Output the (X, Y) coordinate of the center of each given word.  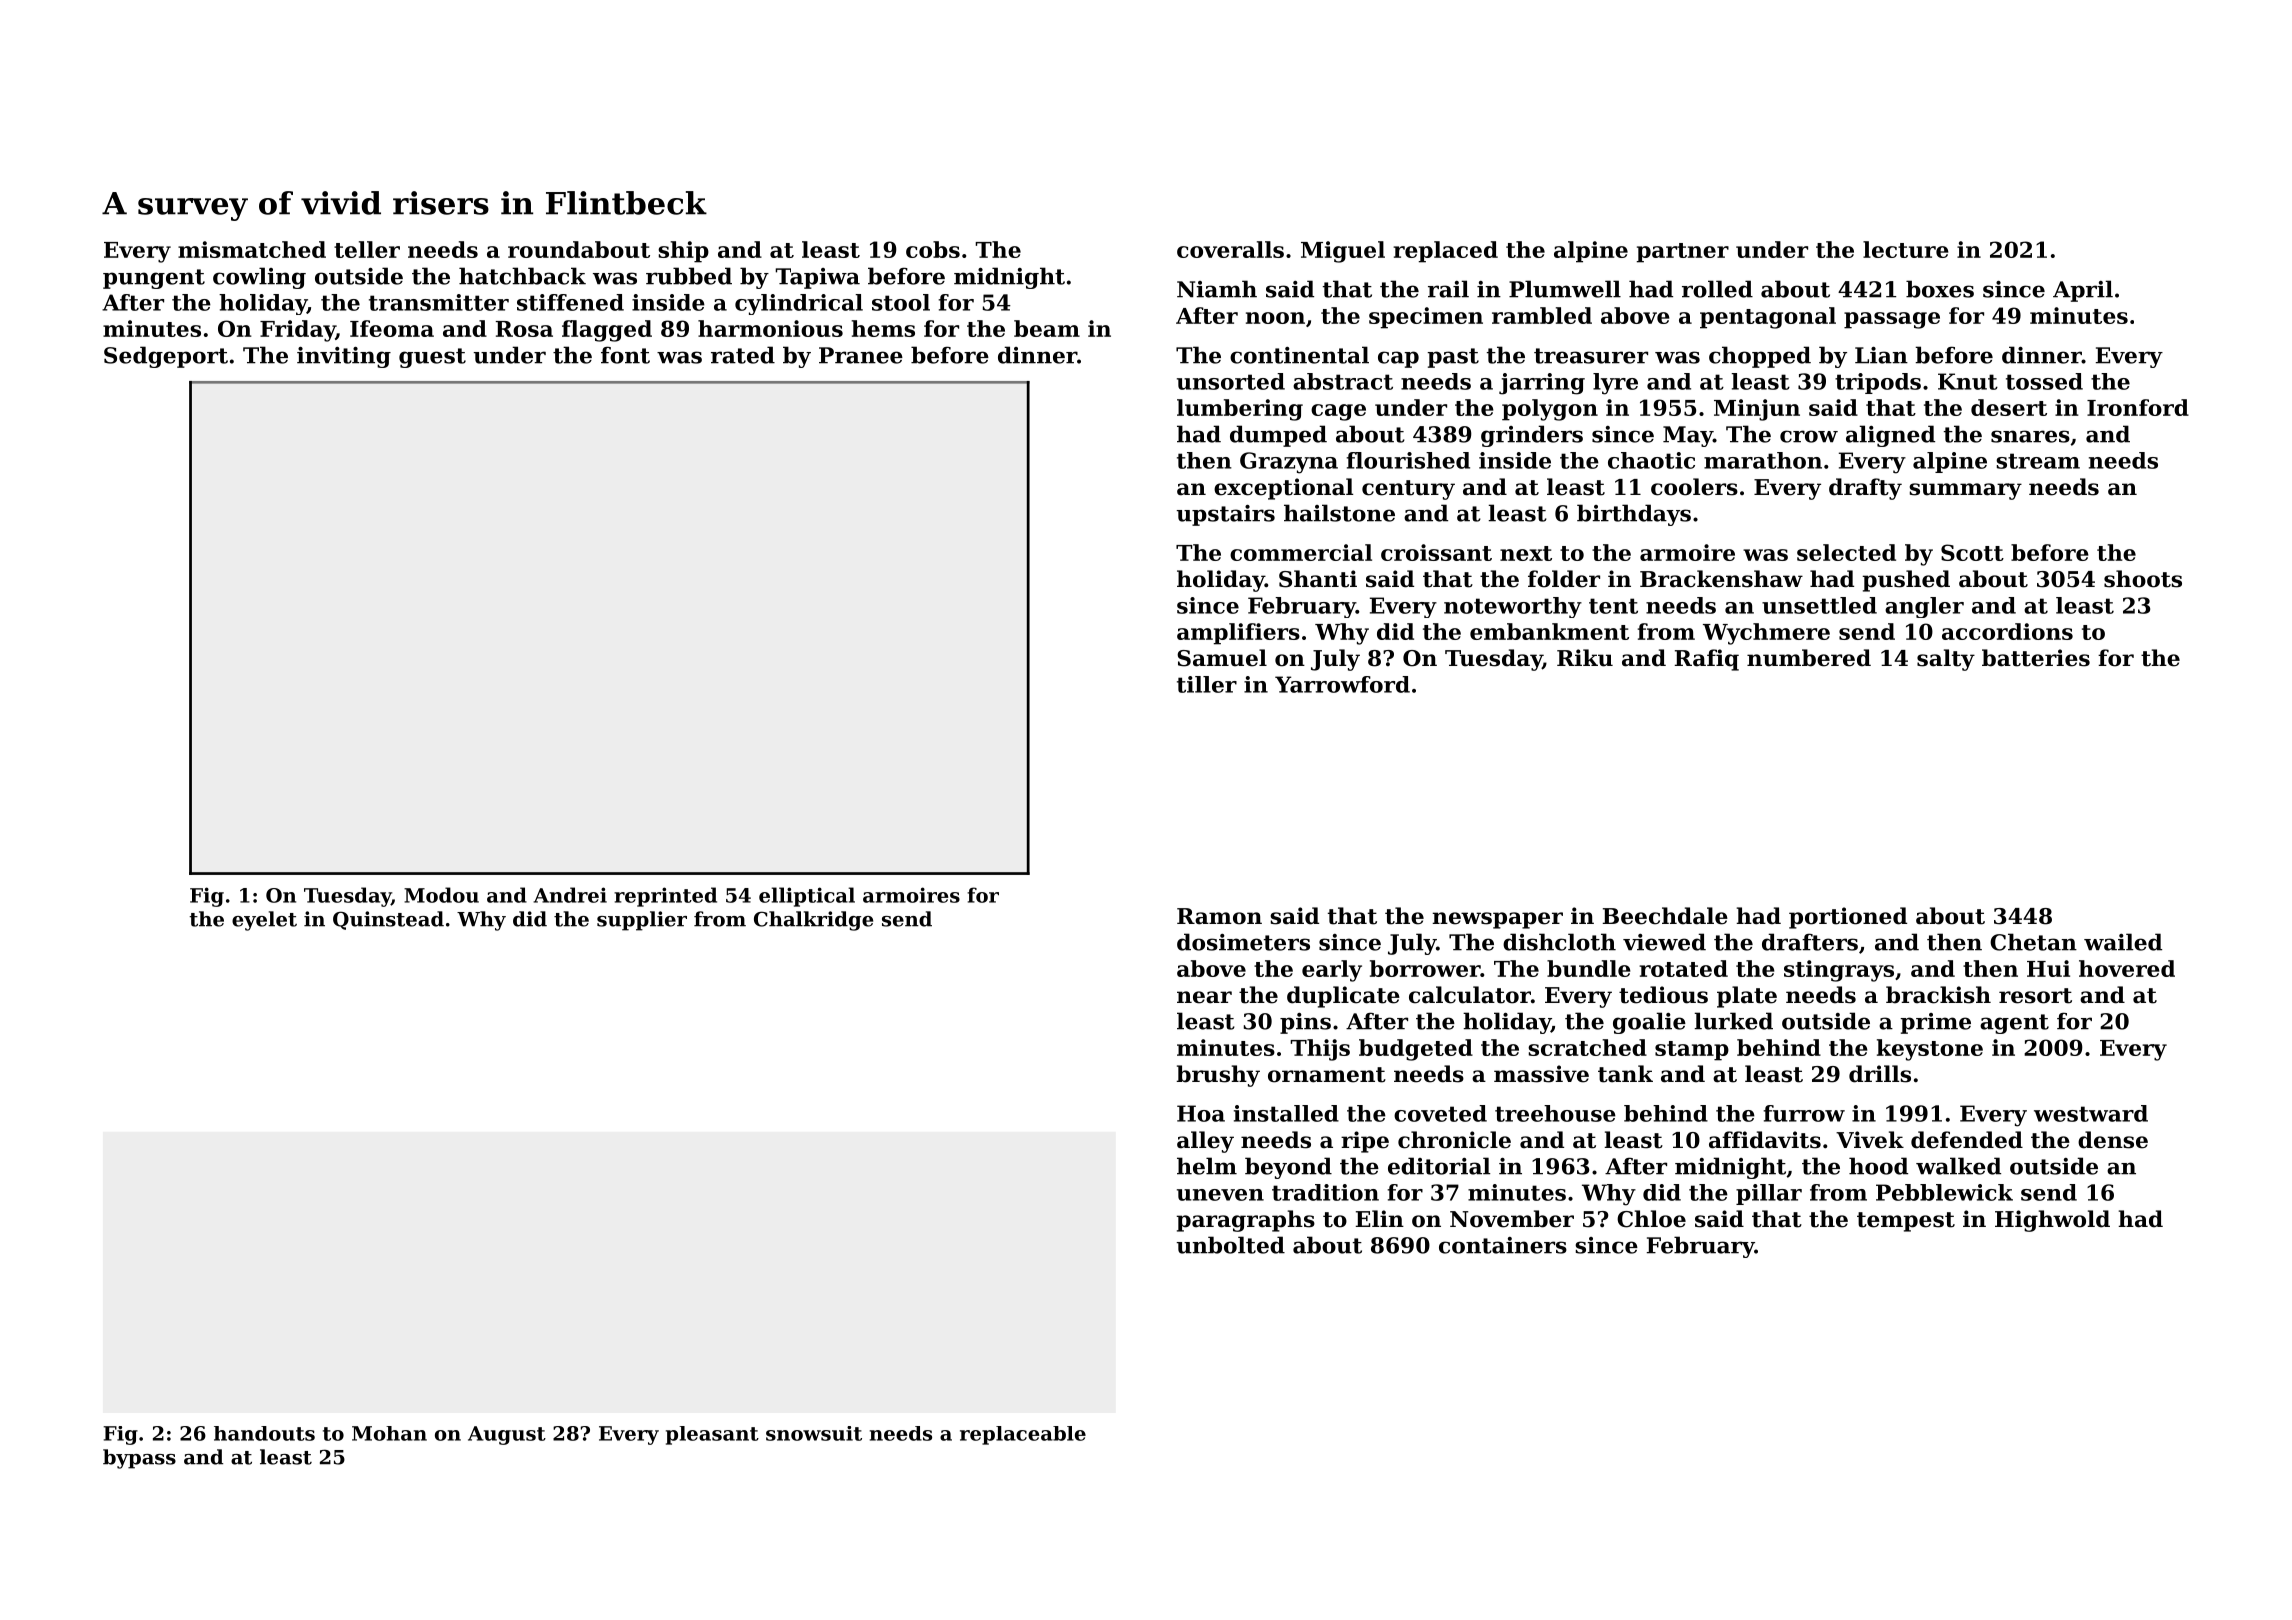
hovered (2127, 968)
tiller (1207, 684)
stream (2038, 461)
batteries (2036, 658)
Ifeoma (392, 328)
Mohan (389, 1433)
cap (1398, 359)
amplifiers (1238, 634)
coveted (1440, 1113)
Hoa (1201, 1113)
